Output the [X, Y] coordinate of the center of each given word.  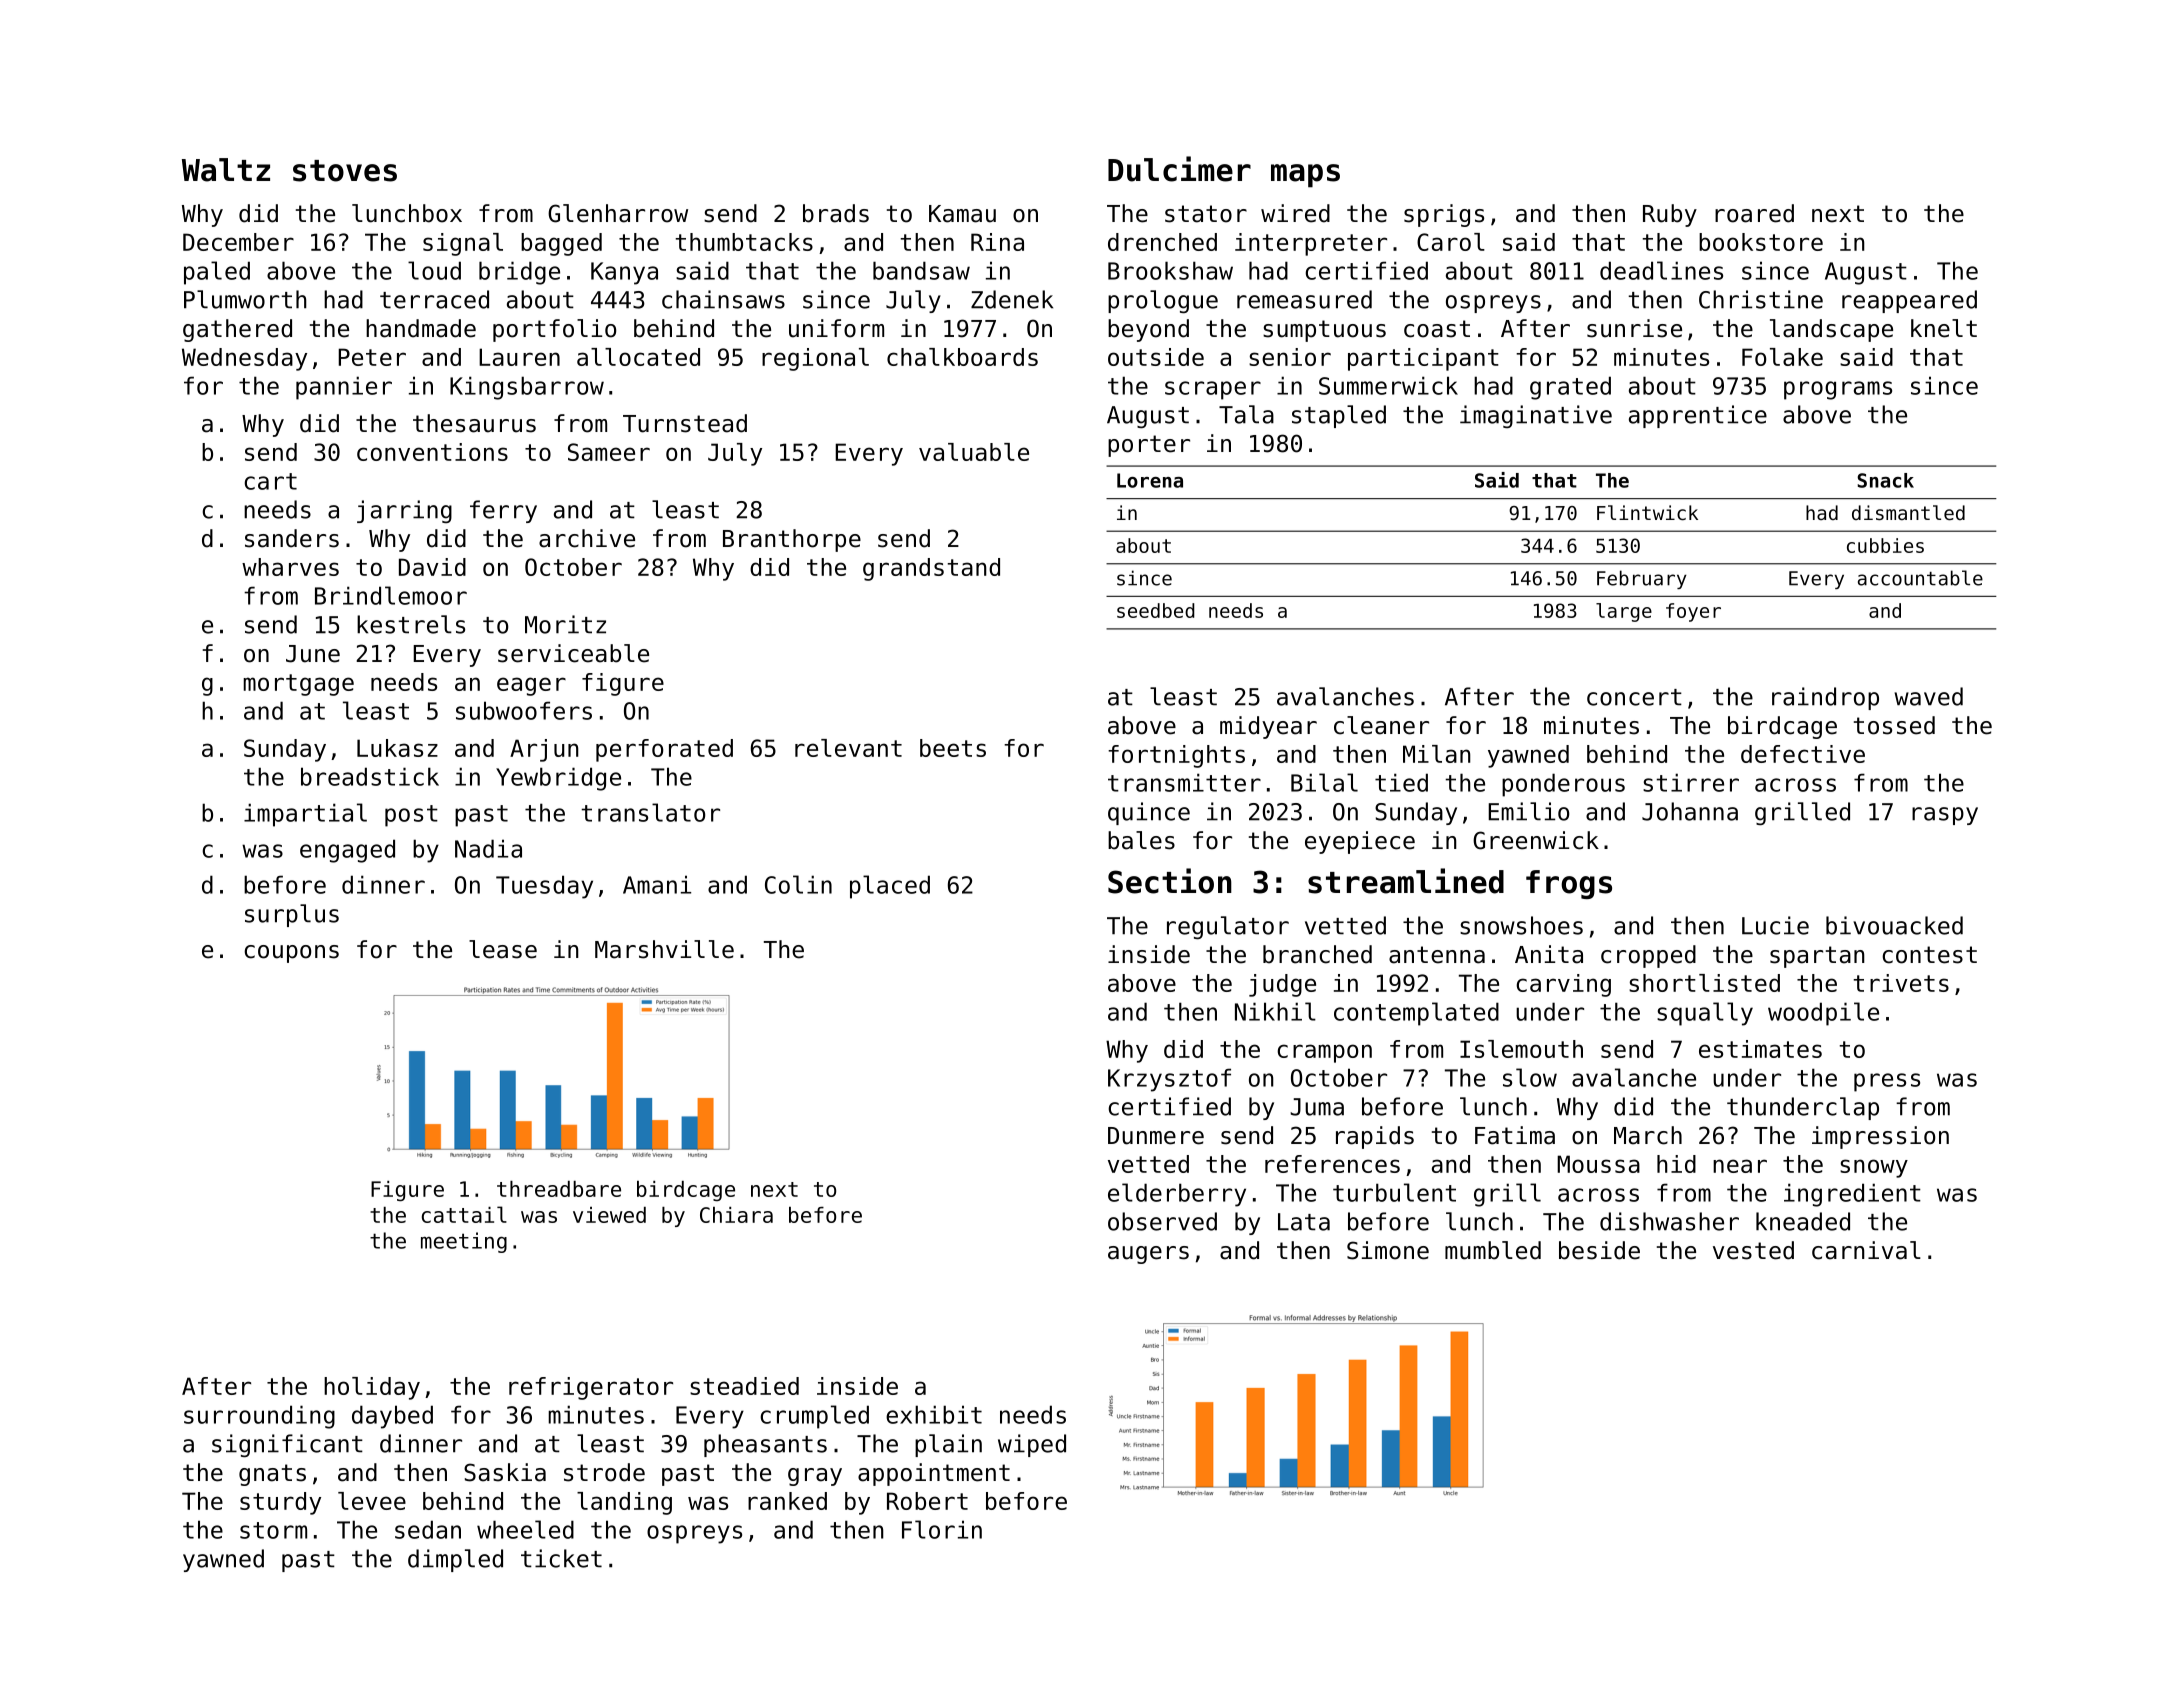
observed [1162, 1221]
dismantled [1908, 512]
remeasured [1304, 299]
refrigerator [591, 1388]
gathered [237, 330]
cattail [464, 1214]
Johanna [1690, 811]
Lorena [1150, 480]
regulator [1228, 927]
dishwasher [1669, 1221]
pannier [344, 388]
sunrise [1634, 328]
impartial [305, 815]
